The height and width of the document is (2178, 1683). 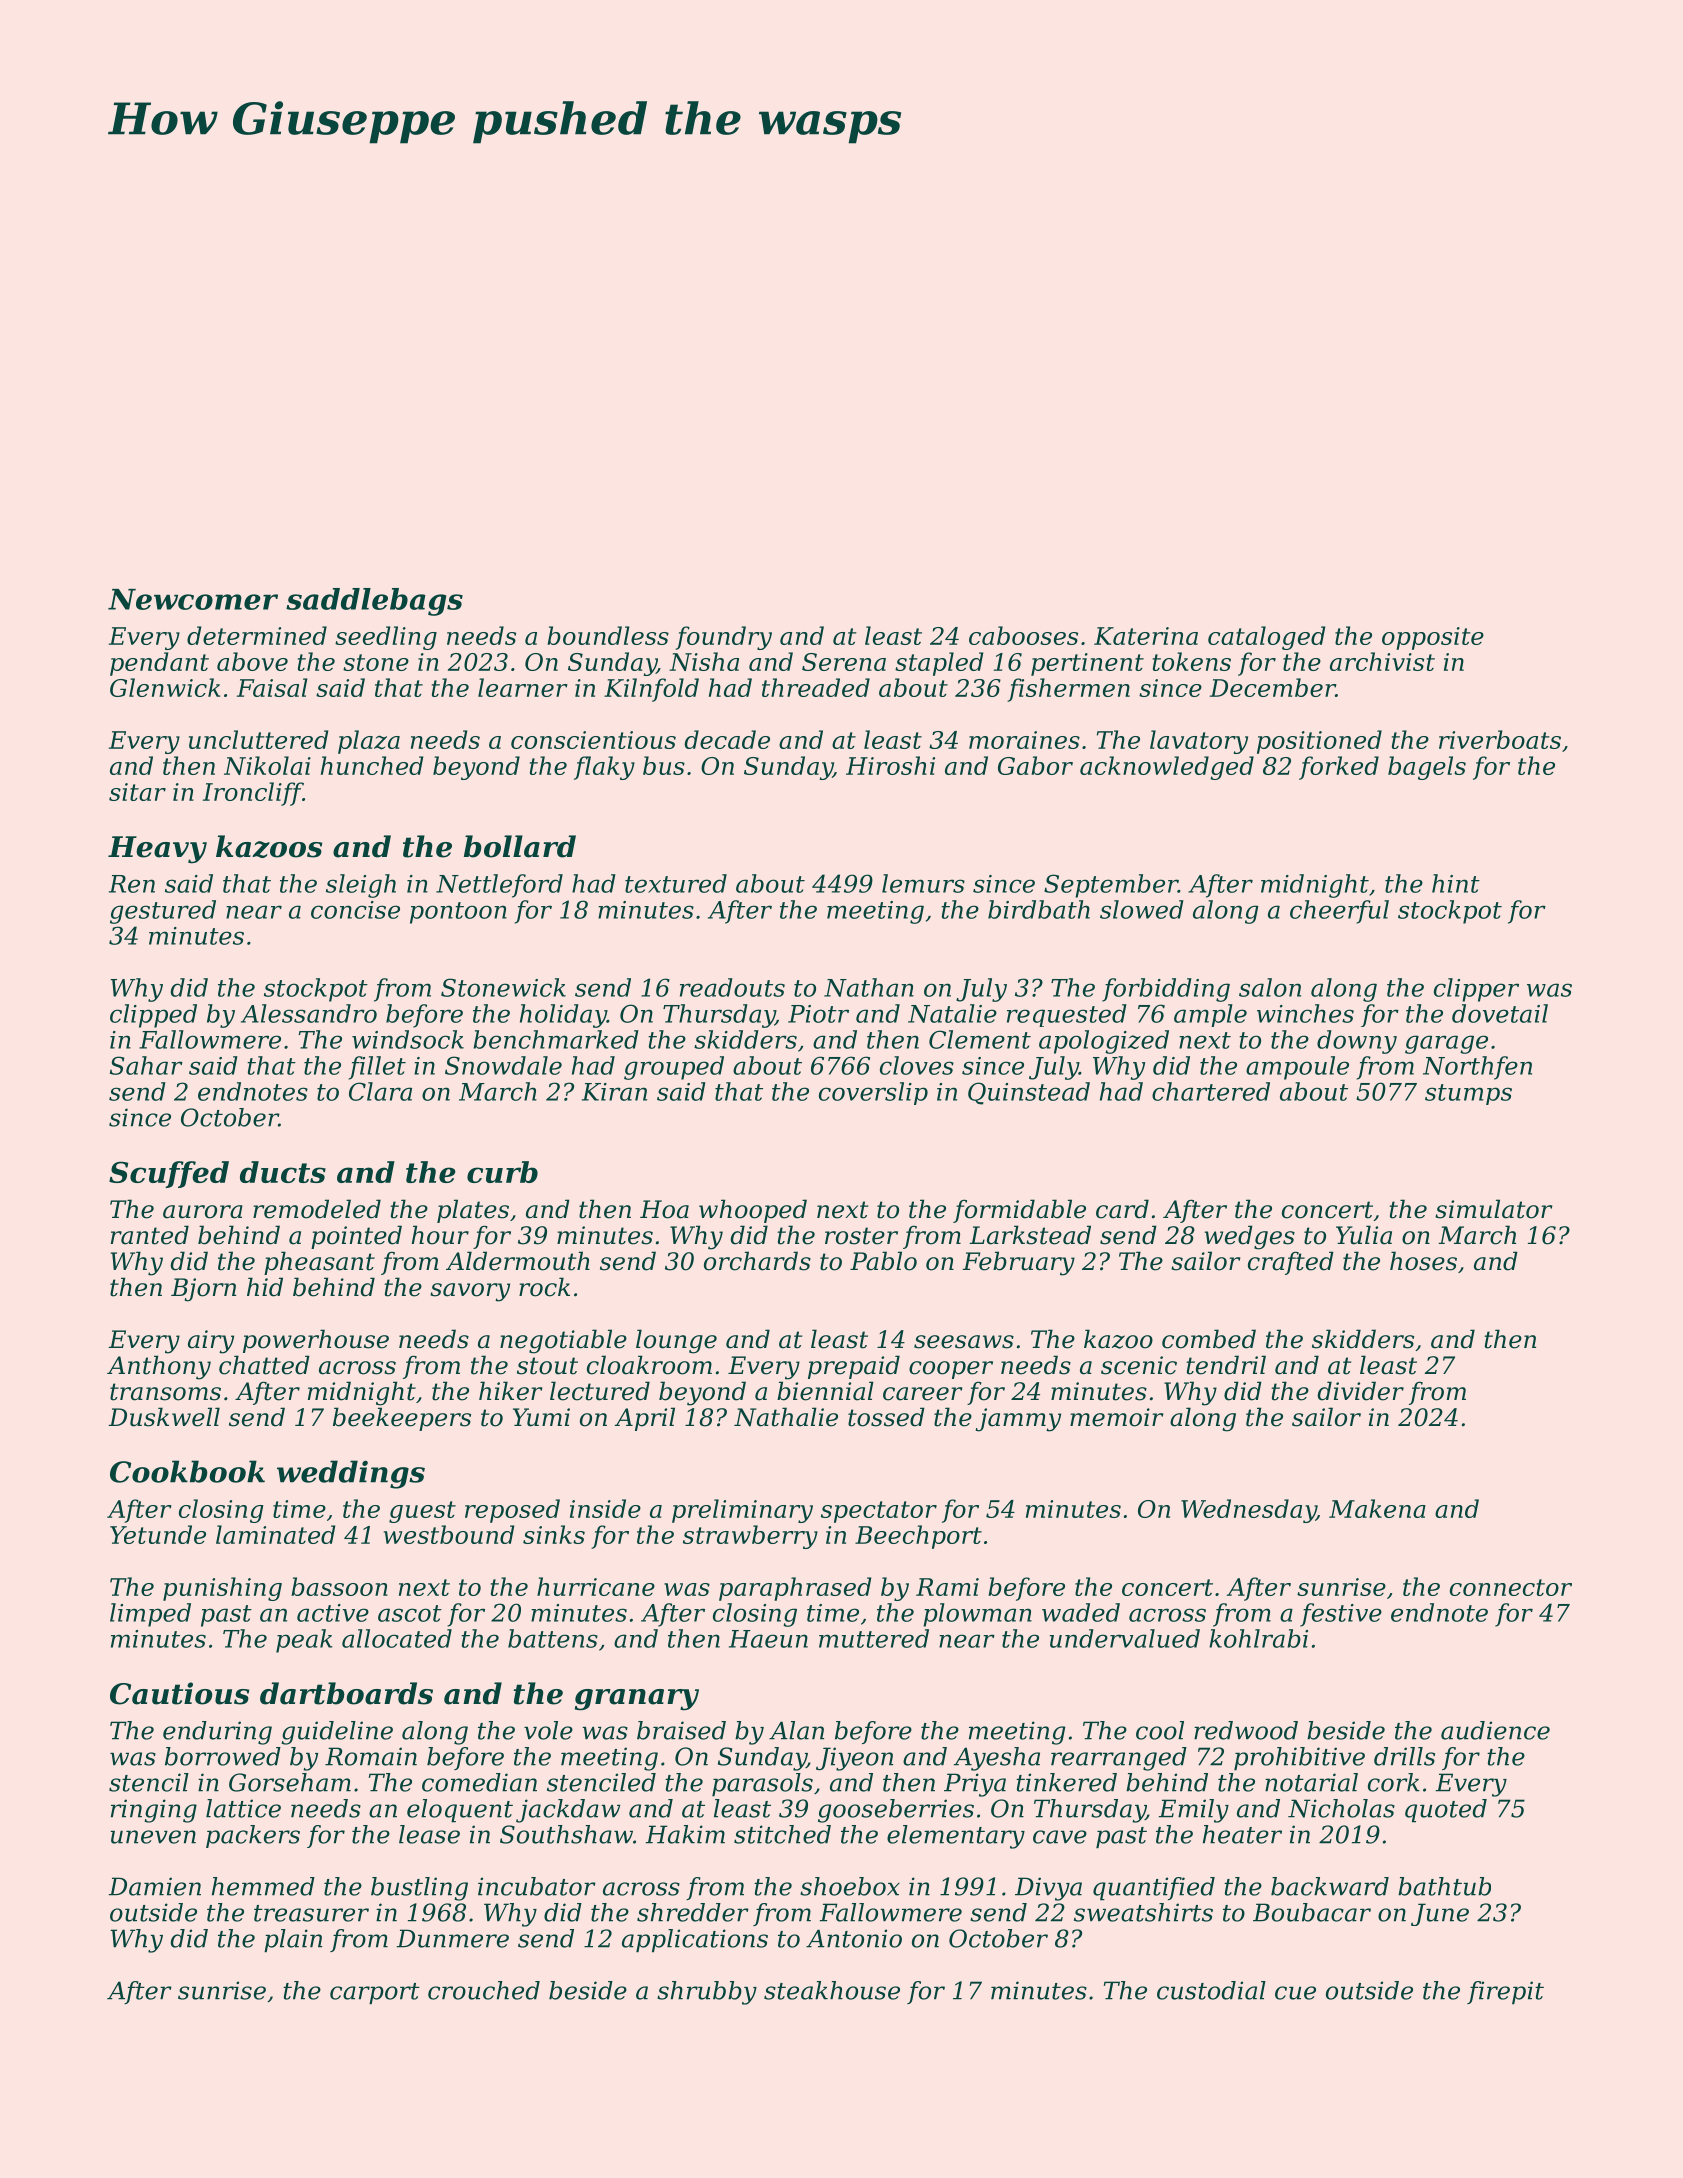 I want to click on Makena, so click(x=1377, y=1508).
